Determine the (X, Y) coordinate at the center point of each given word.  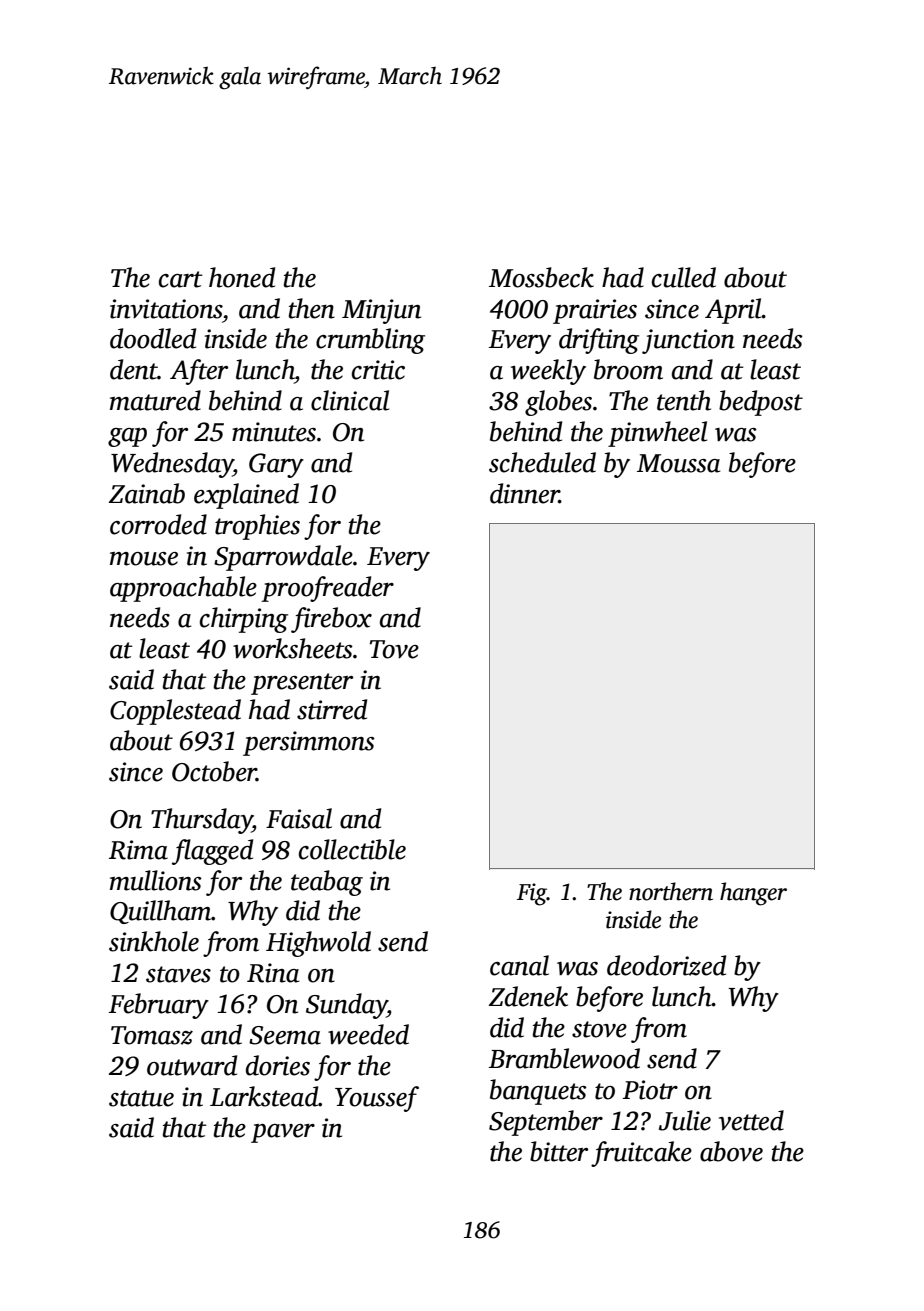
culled (684, 277)
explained (246, 496)
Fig (532, 894)
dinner (524, 493)
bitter (559, 1151)
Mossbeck (541, 277)
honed (242, 277)
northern (671, 891)
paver (283, 1133)
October (214, 771)
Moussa (678, 463)
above (731, 1151)
